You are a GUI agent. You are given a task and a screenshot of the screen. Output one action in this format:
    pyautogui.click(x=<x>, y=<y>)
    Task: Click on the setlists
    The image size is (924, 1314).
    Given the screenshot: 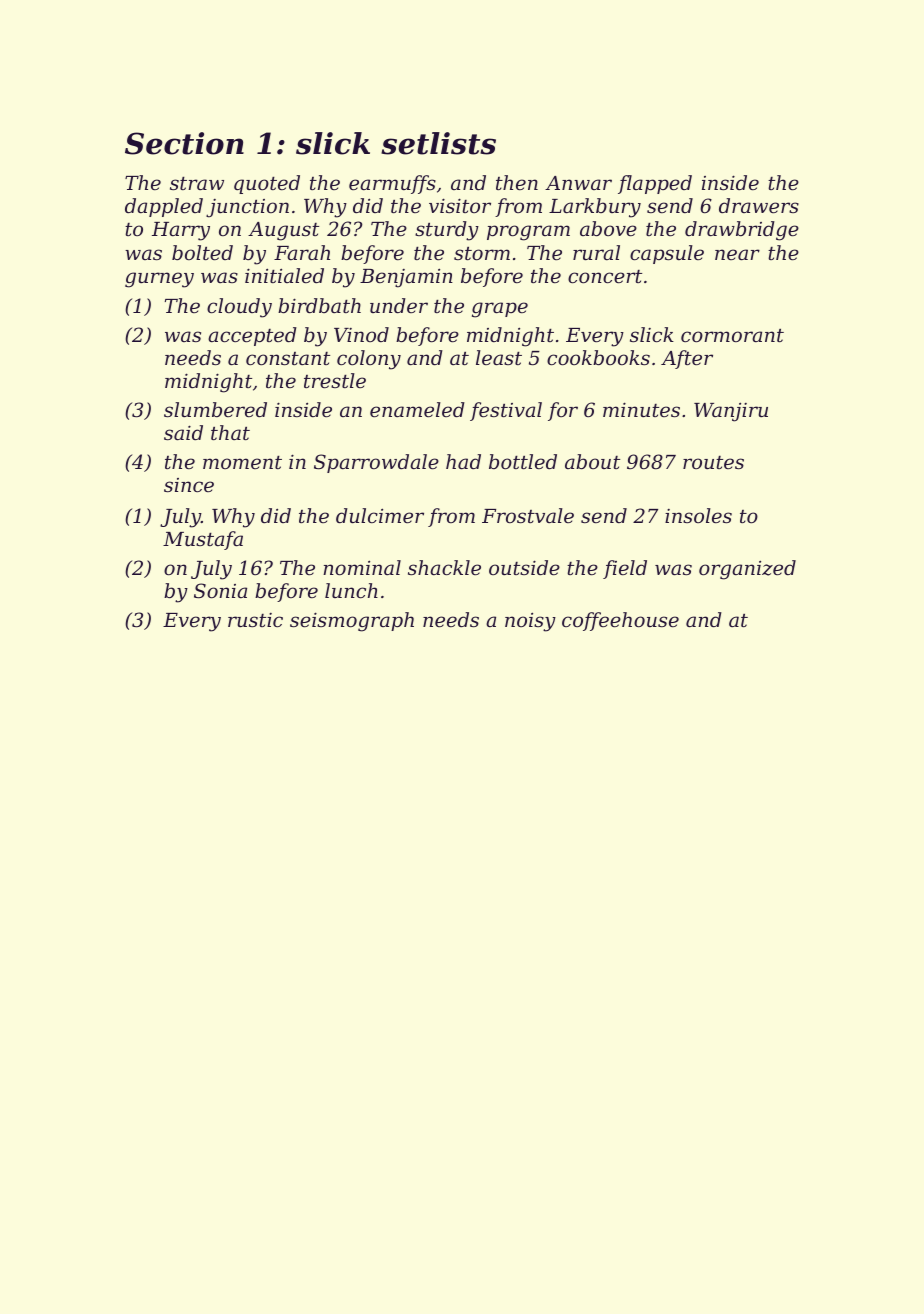 What is the action you would take?
    pyautogui.click(x=438, y=143)
